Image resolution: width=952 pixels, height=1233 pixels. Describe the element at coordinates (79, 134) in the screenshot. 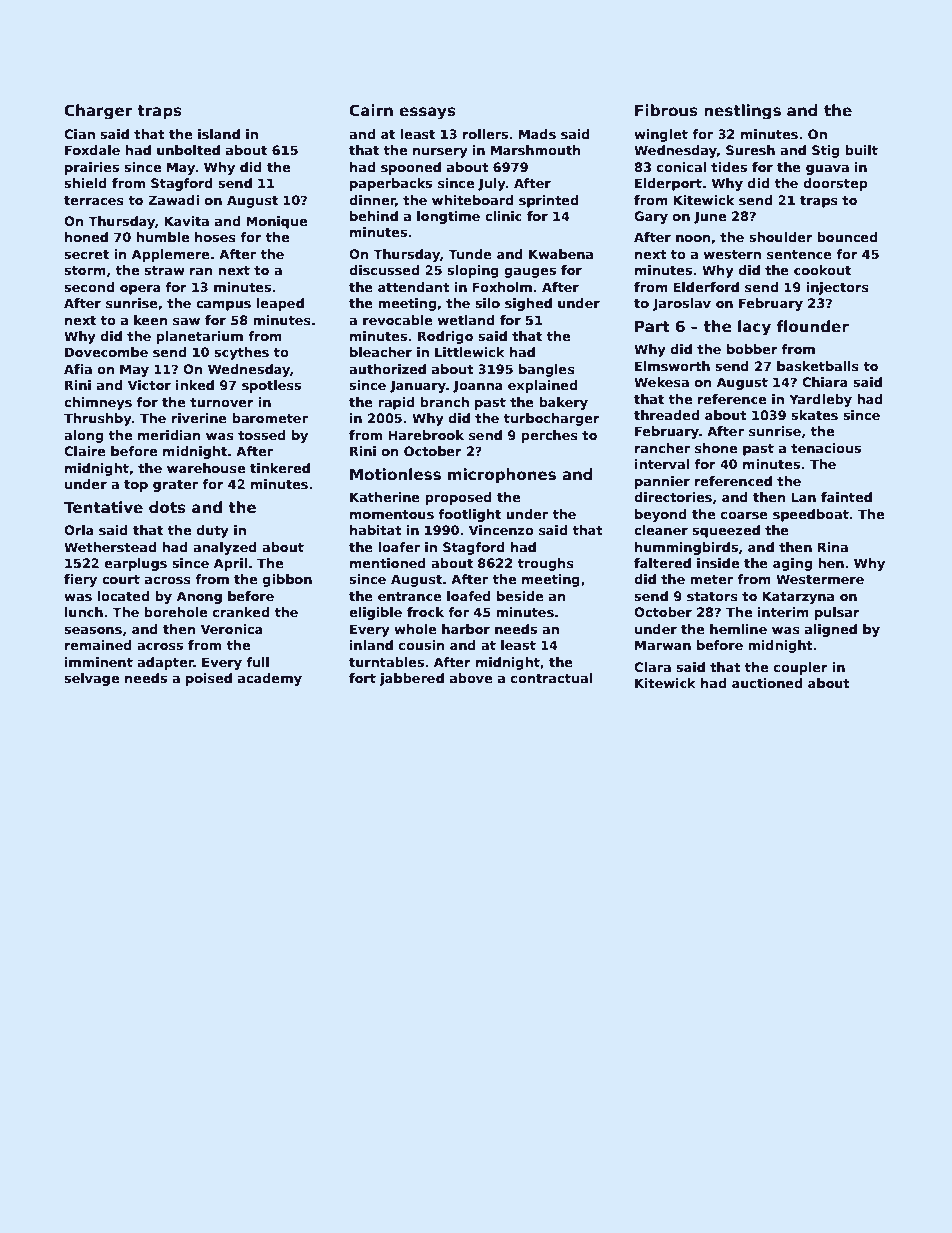

I see `Cian` at that location.
